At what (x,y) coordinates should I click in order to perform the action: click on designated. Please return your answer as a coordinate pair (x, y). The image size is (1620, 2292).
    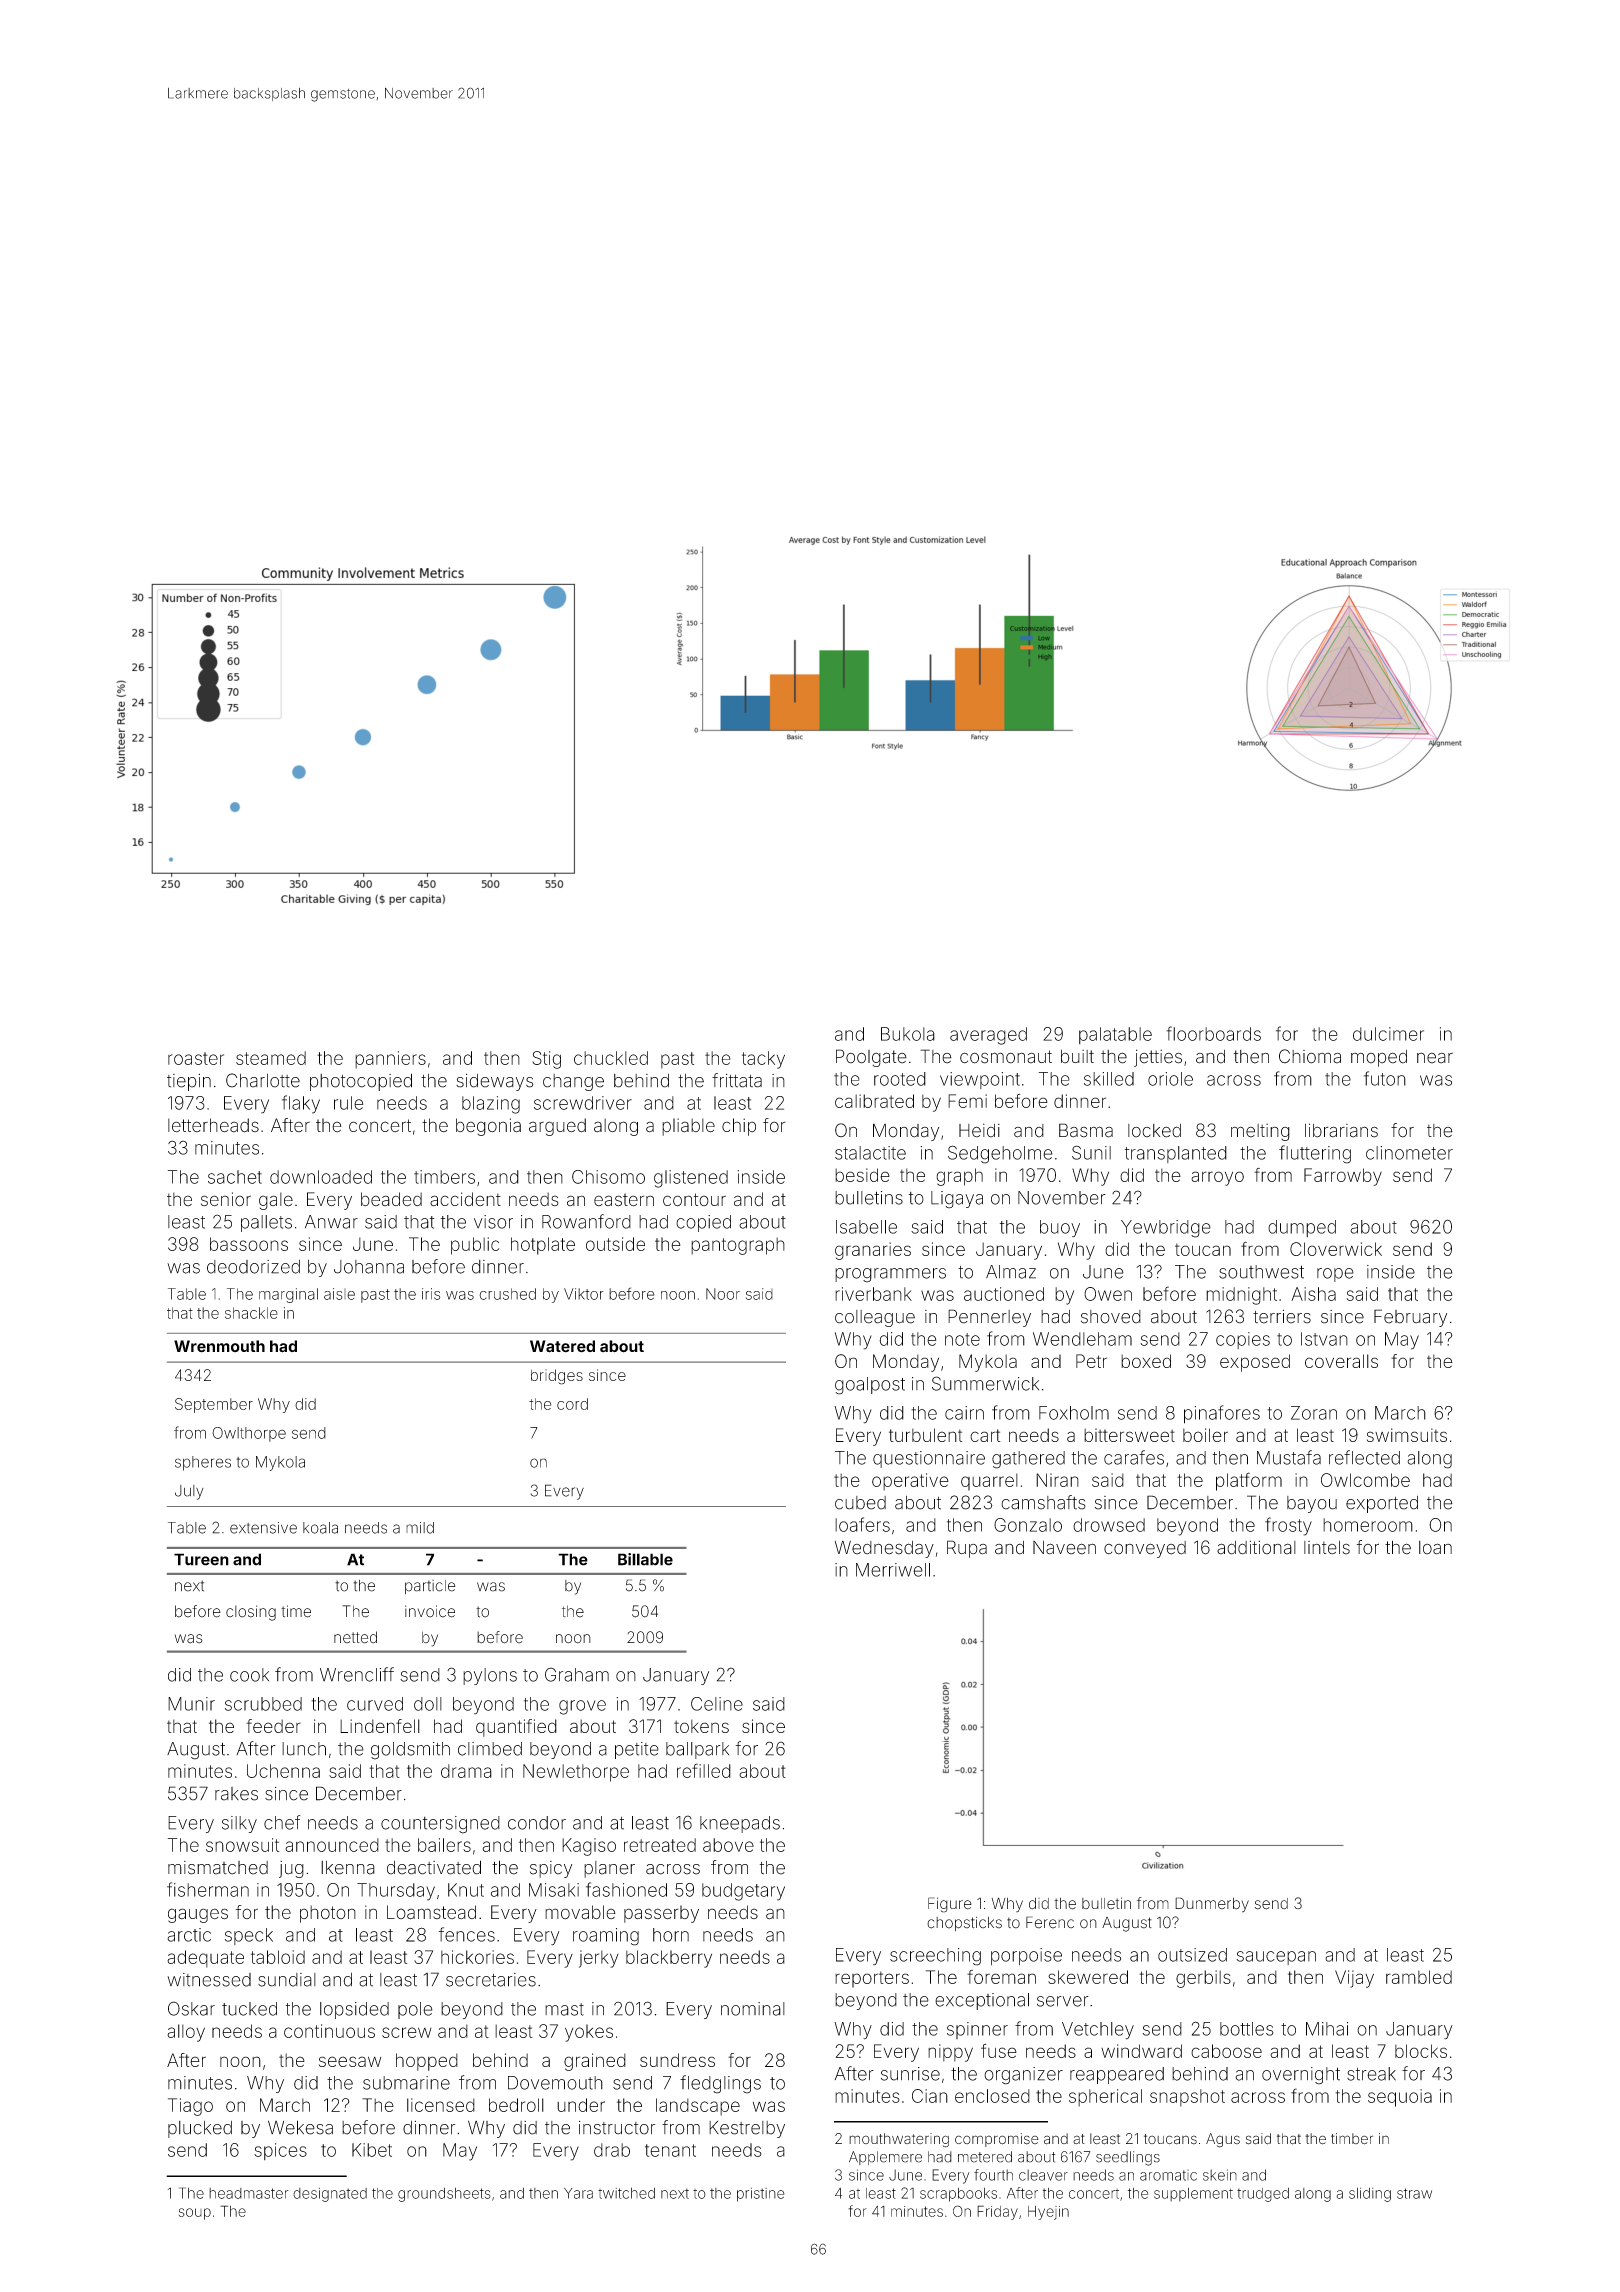
    Looking at the image, I should click on (330, 2195).
